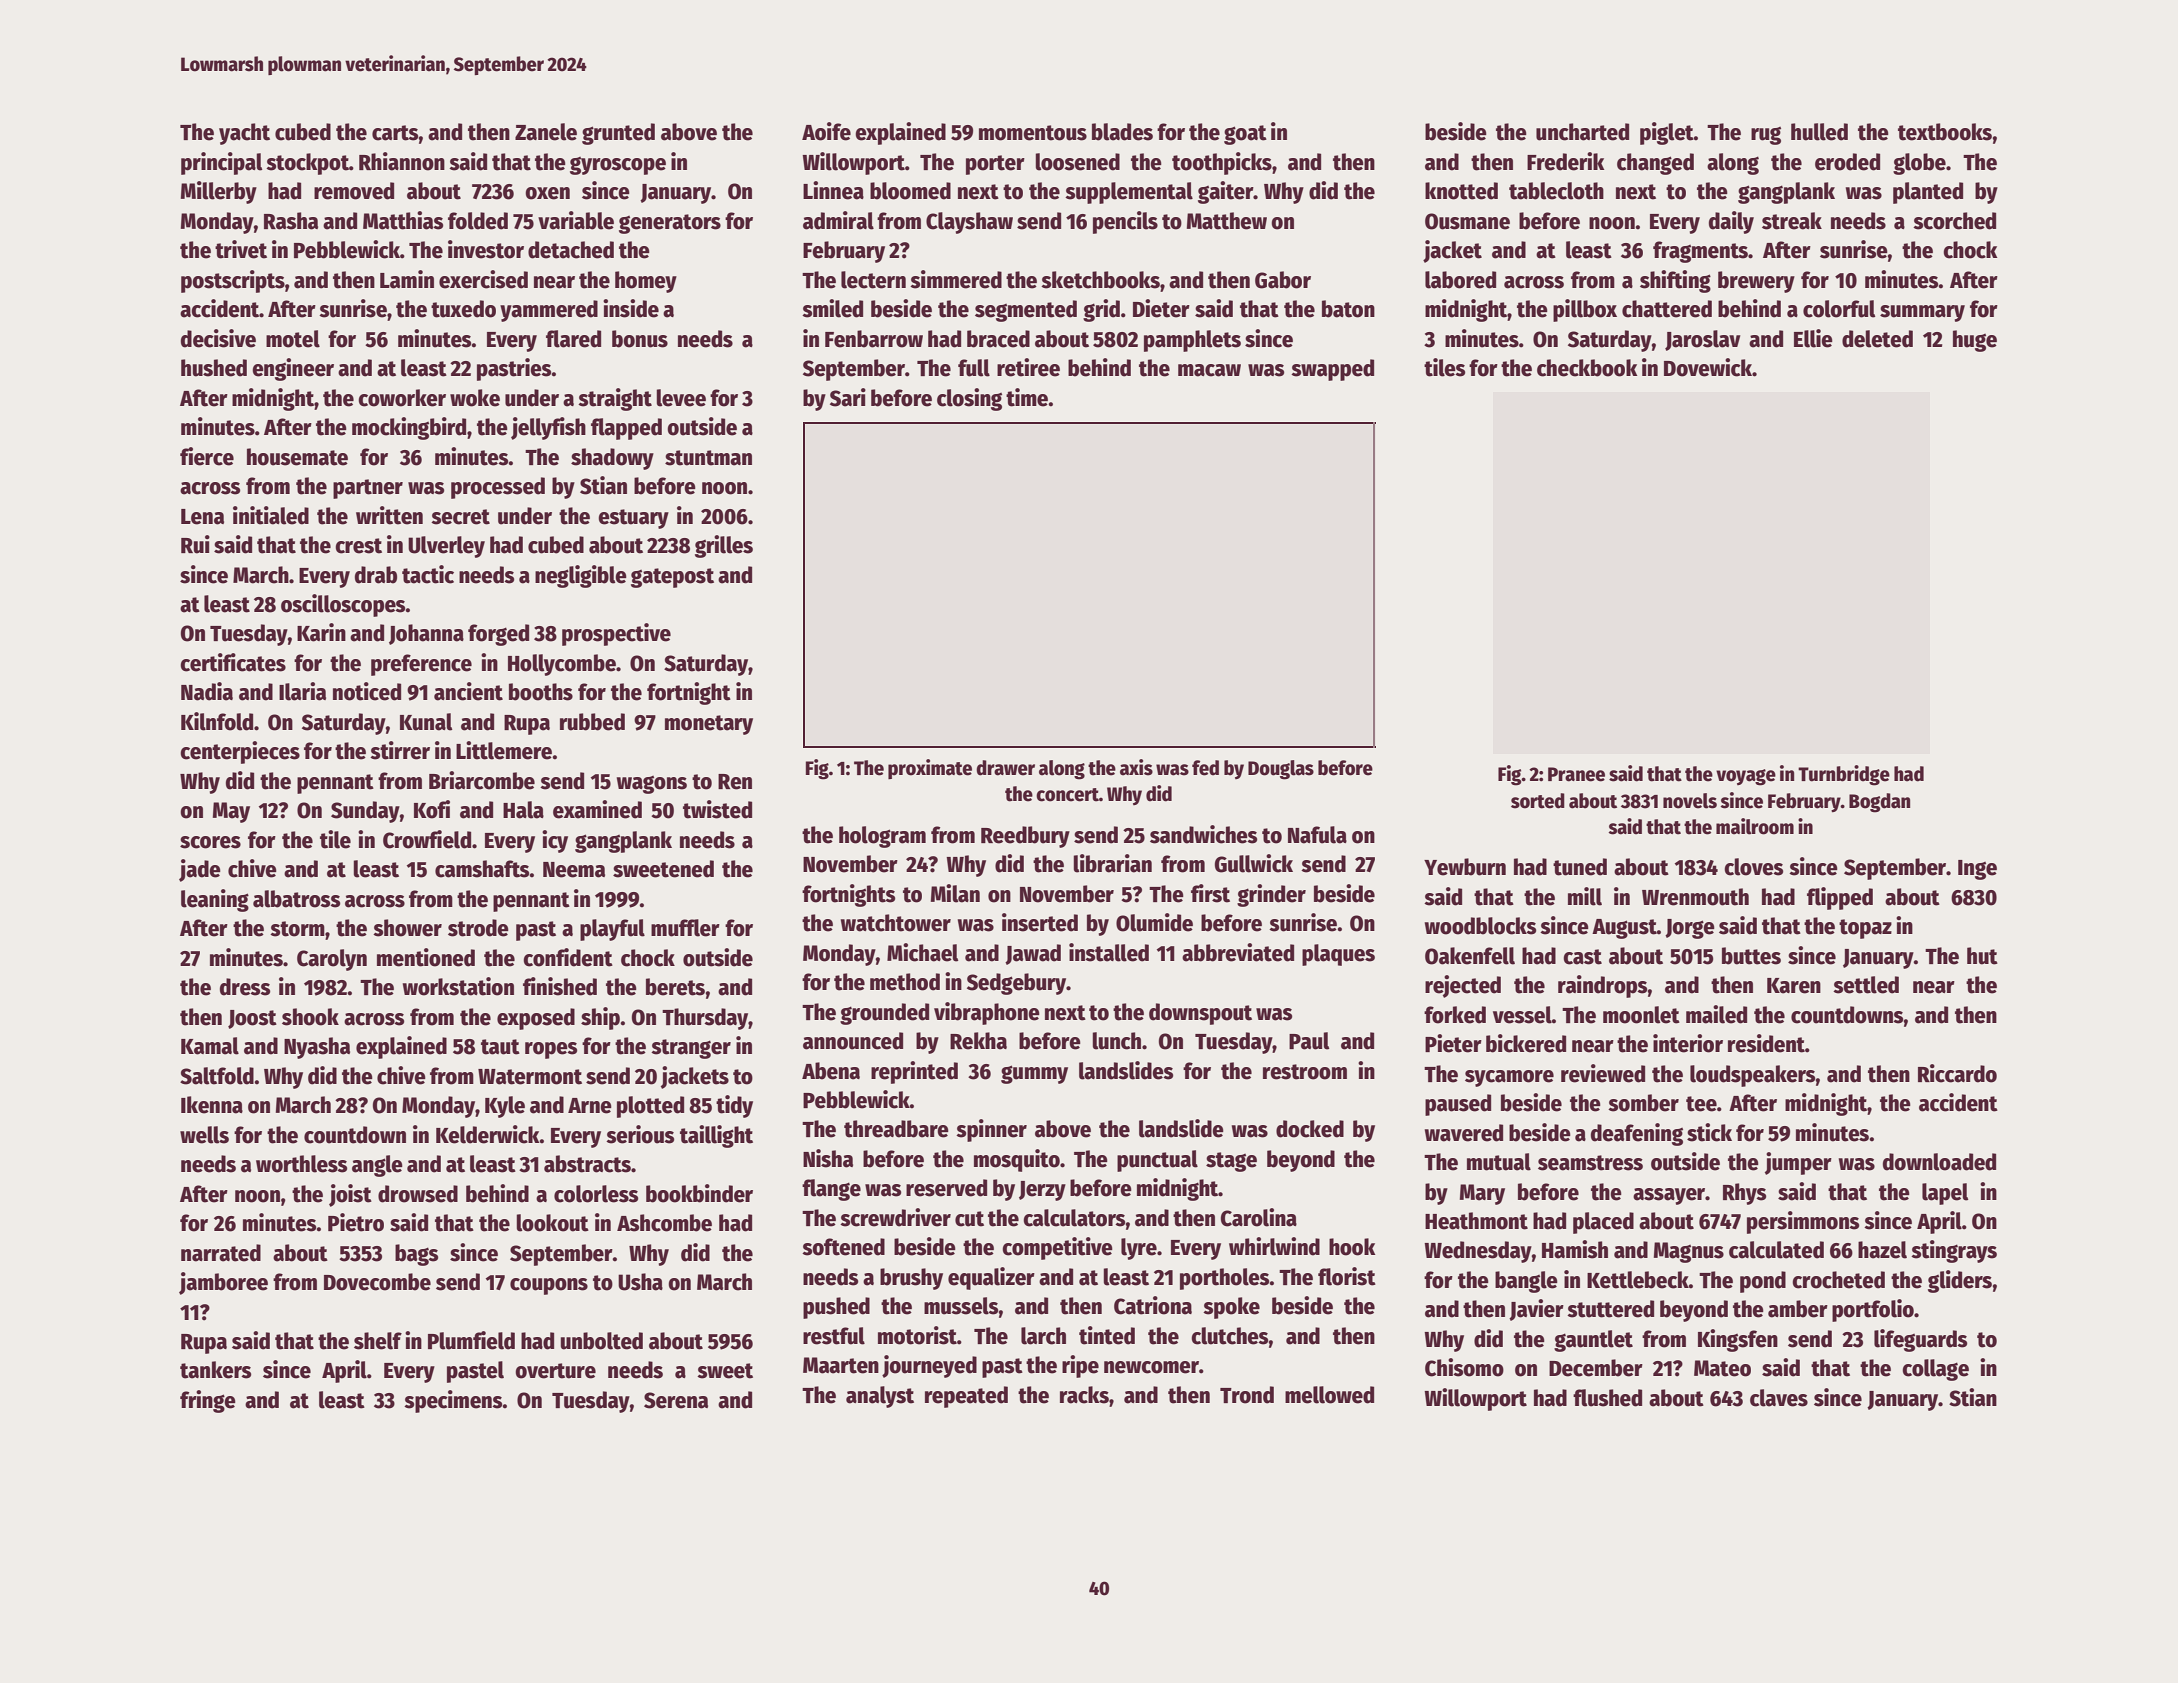 This screenshot has width=2178, height=1683. I want to click on porter, so click(995, 165).
